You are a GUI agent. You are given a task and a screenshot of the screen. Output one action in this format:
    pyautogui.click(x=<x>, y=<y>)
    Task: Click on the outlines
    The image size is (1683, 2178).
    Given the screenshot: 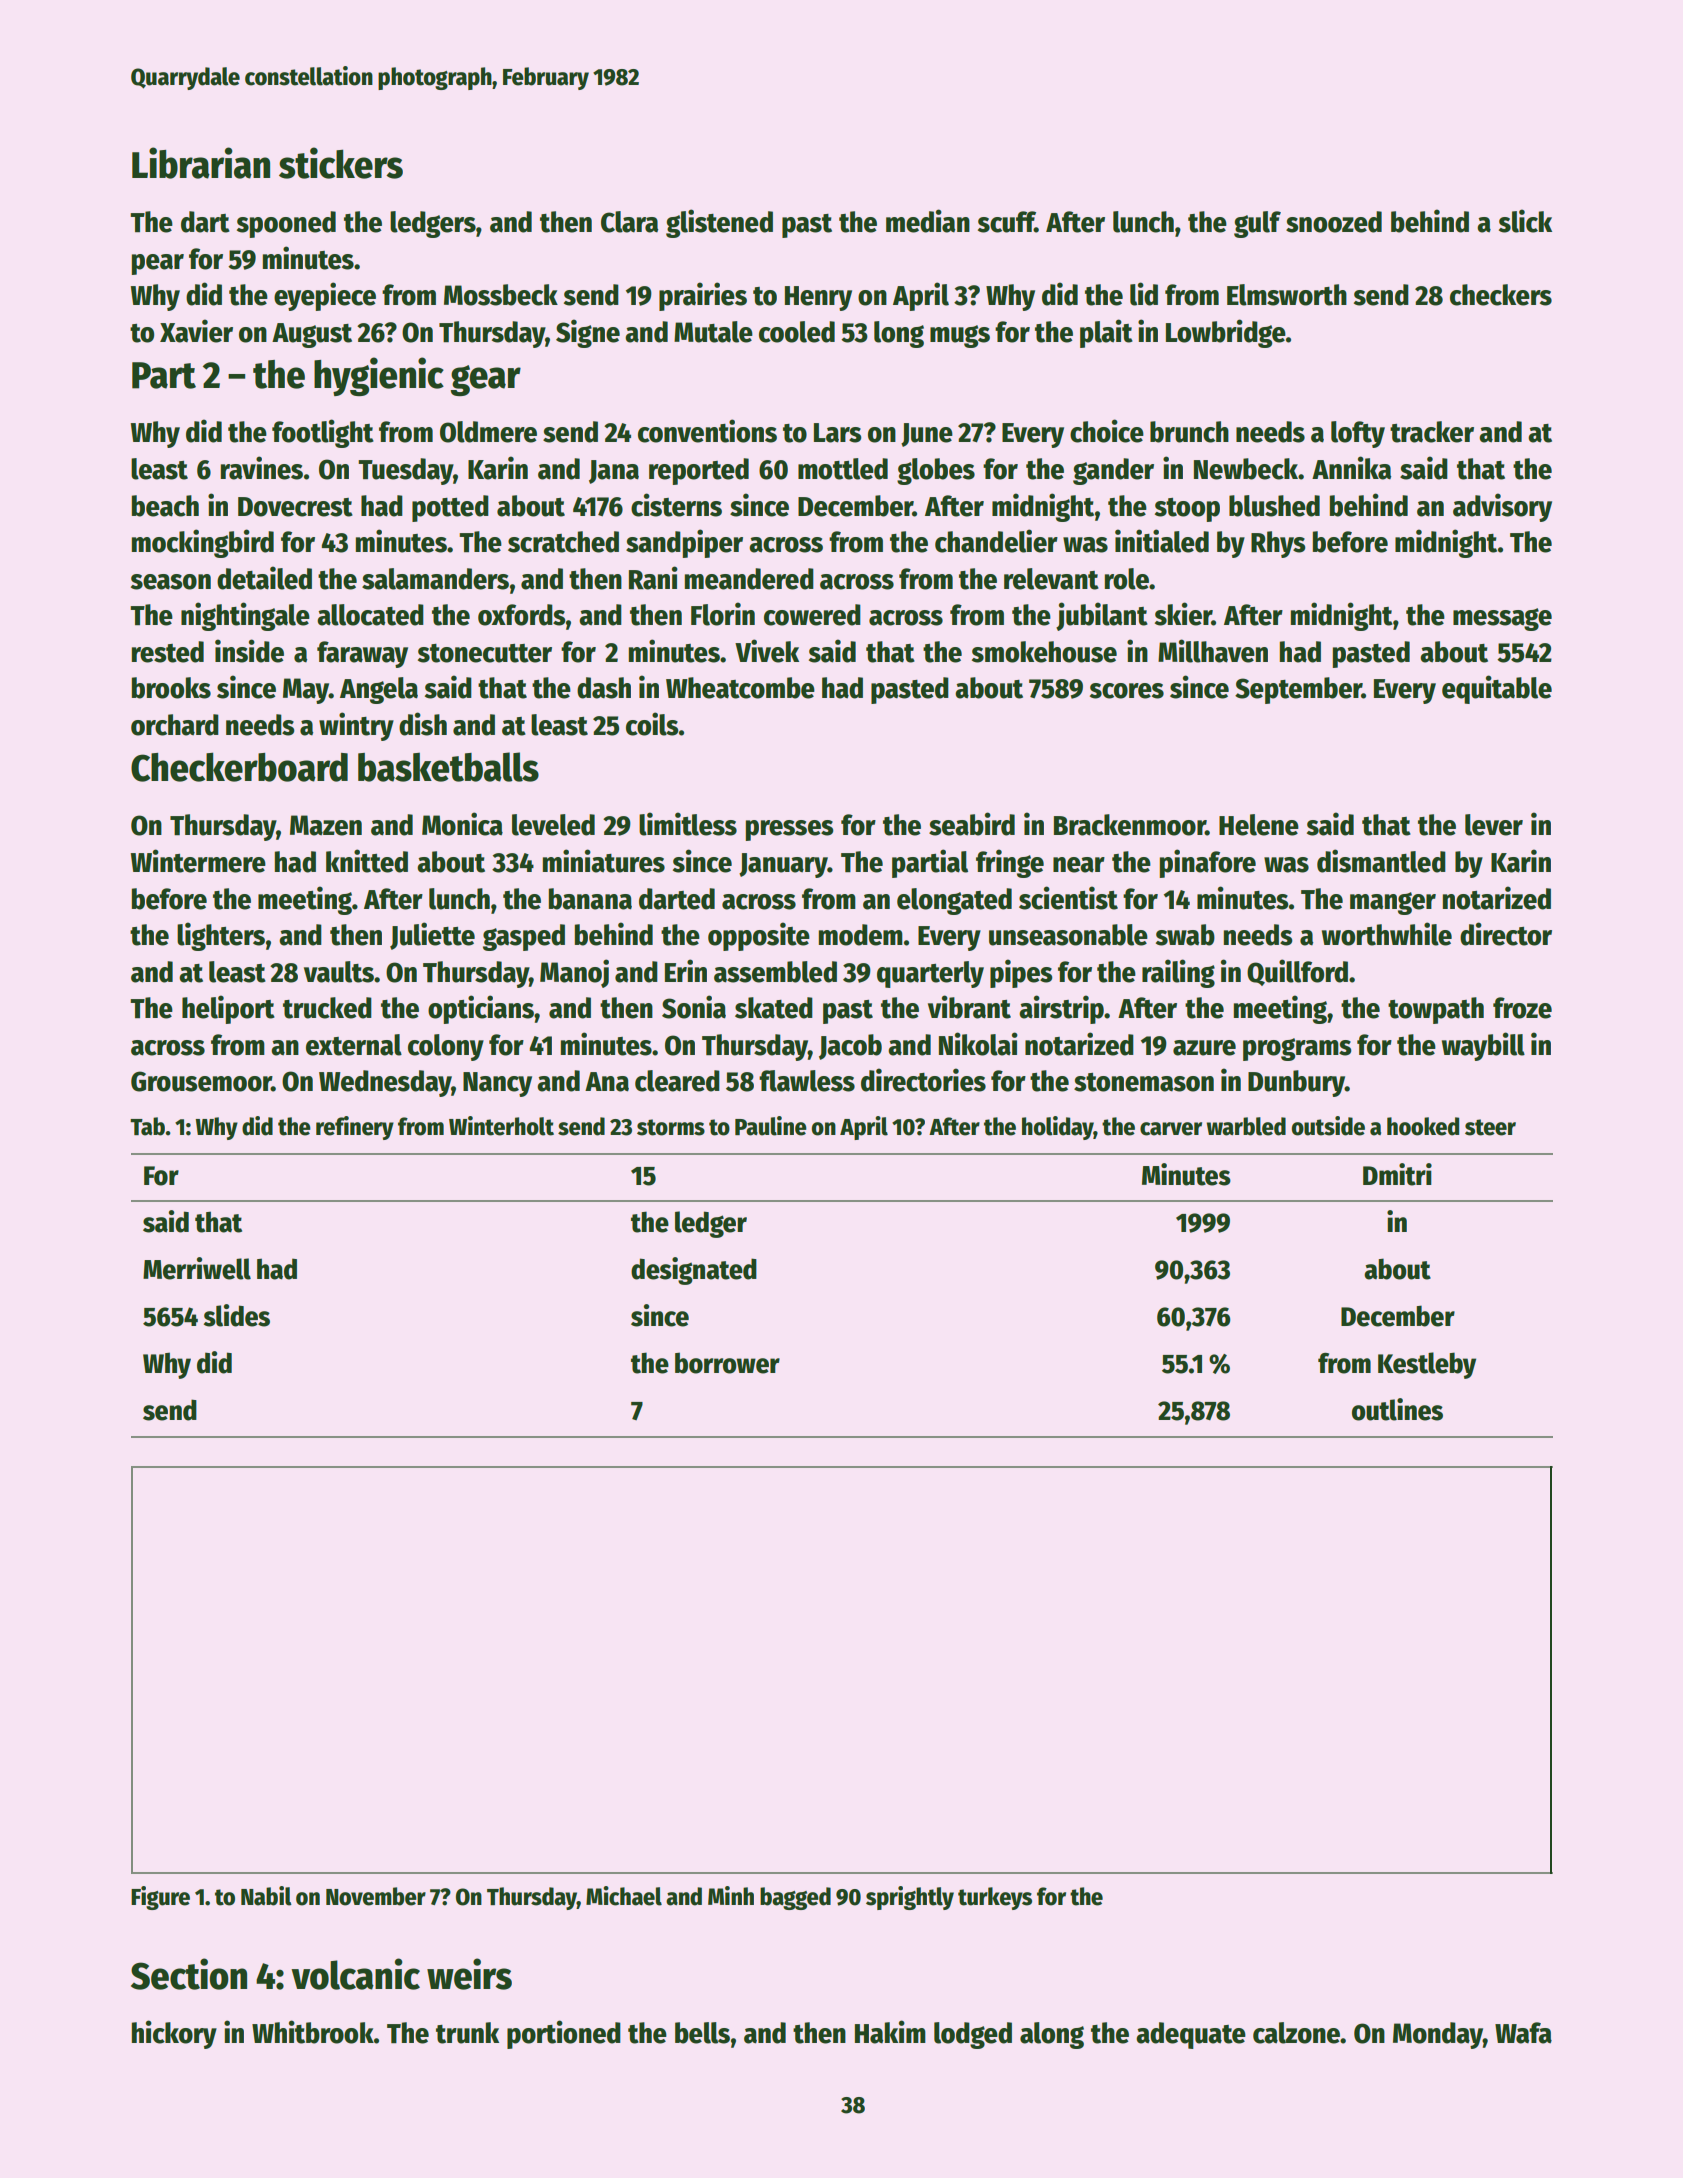 What is the action you would take?
    pyautogui.click(x=1397, y=1409)
